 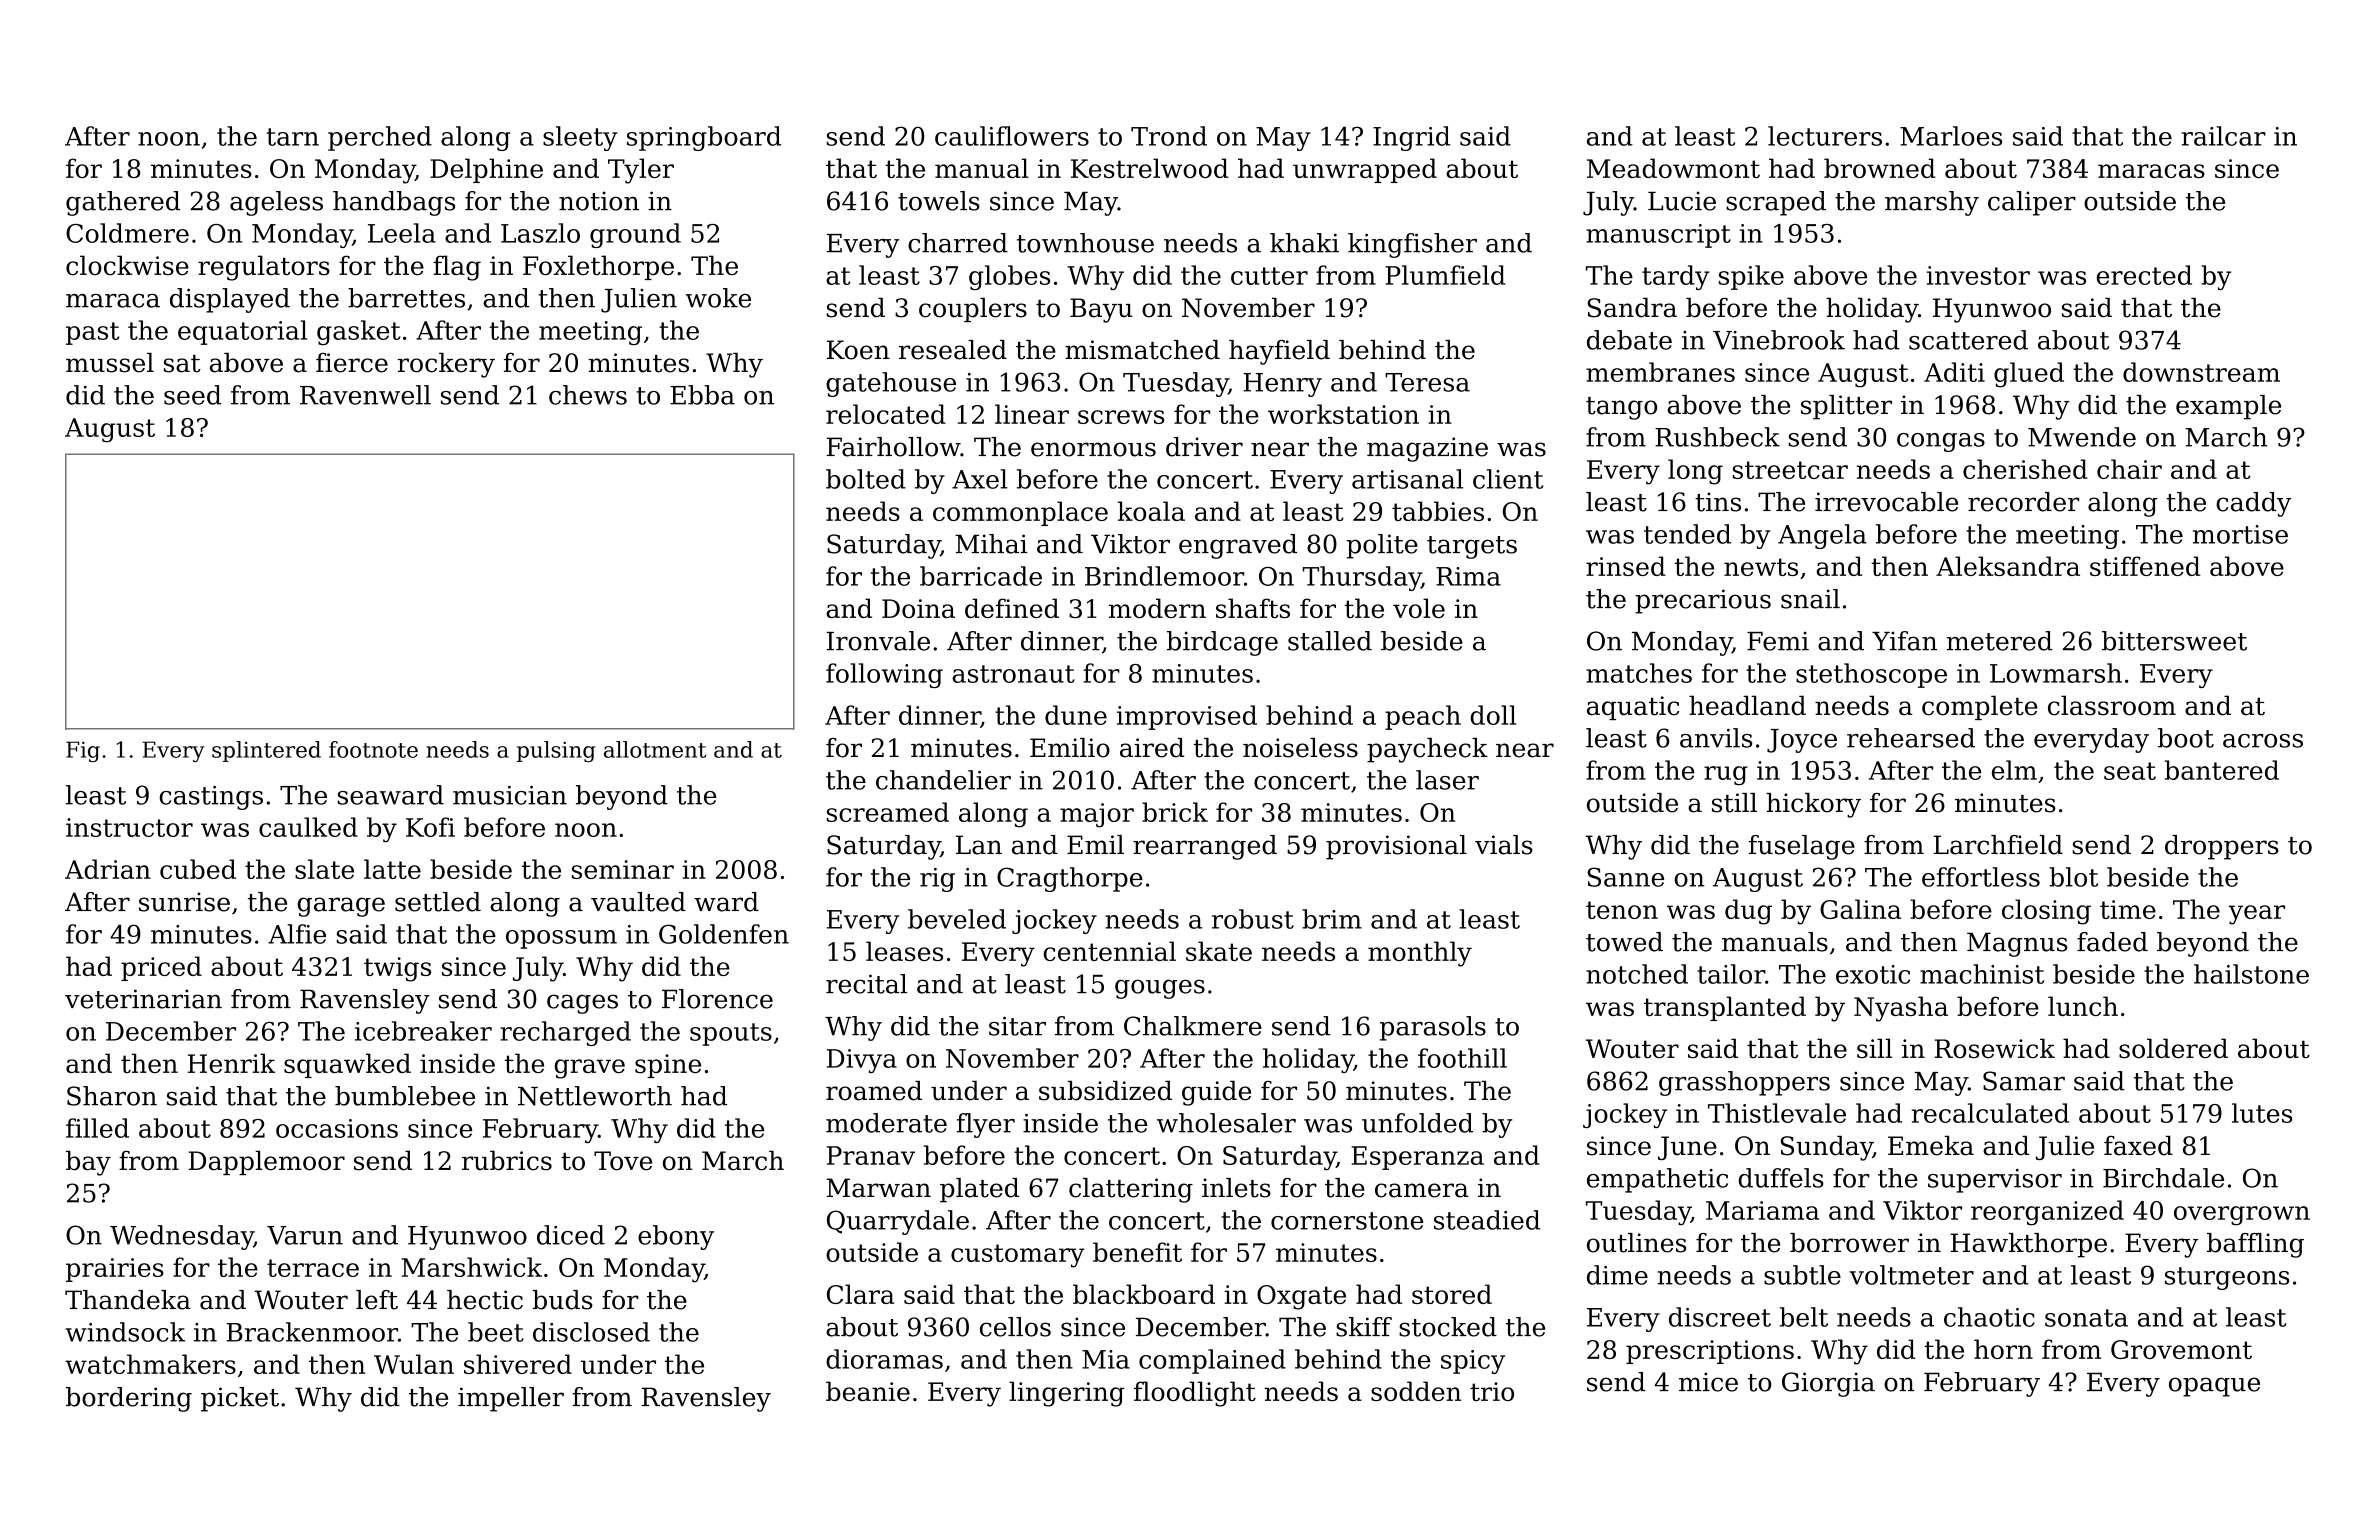 What do you see at coordinates (1438, 511) in the image?
I see `tabbies` at bounding box center [1438, 511].
